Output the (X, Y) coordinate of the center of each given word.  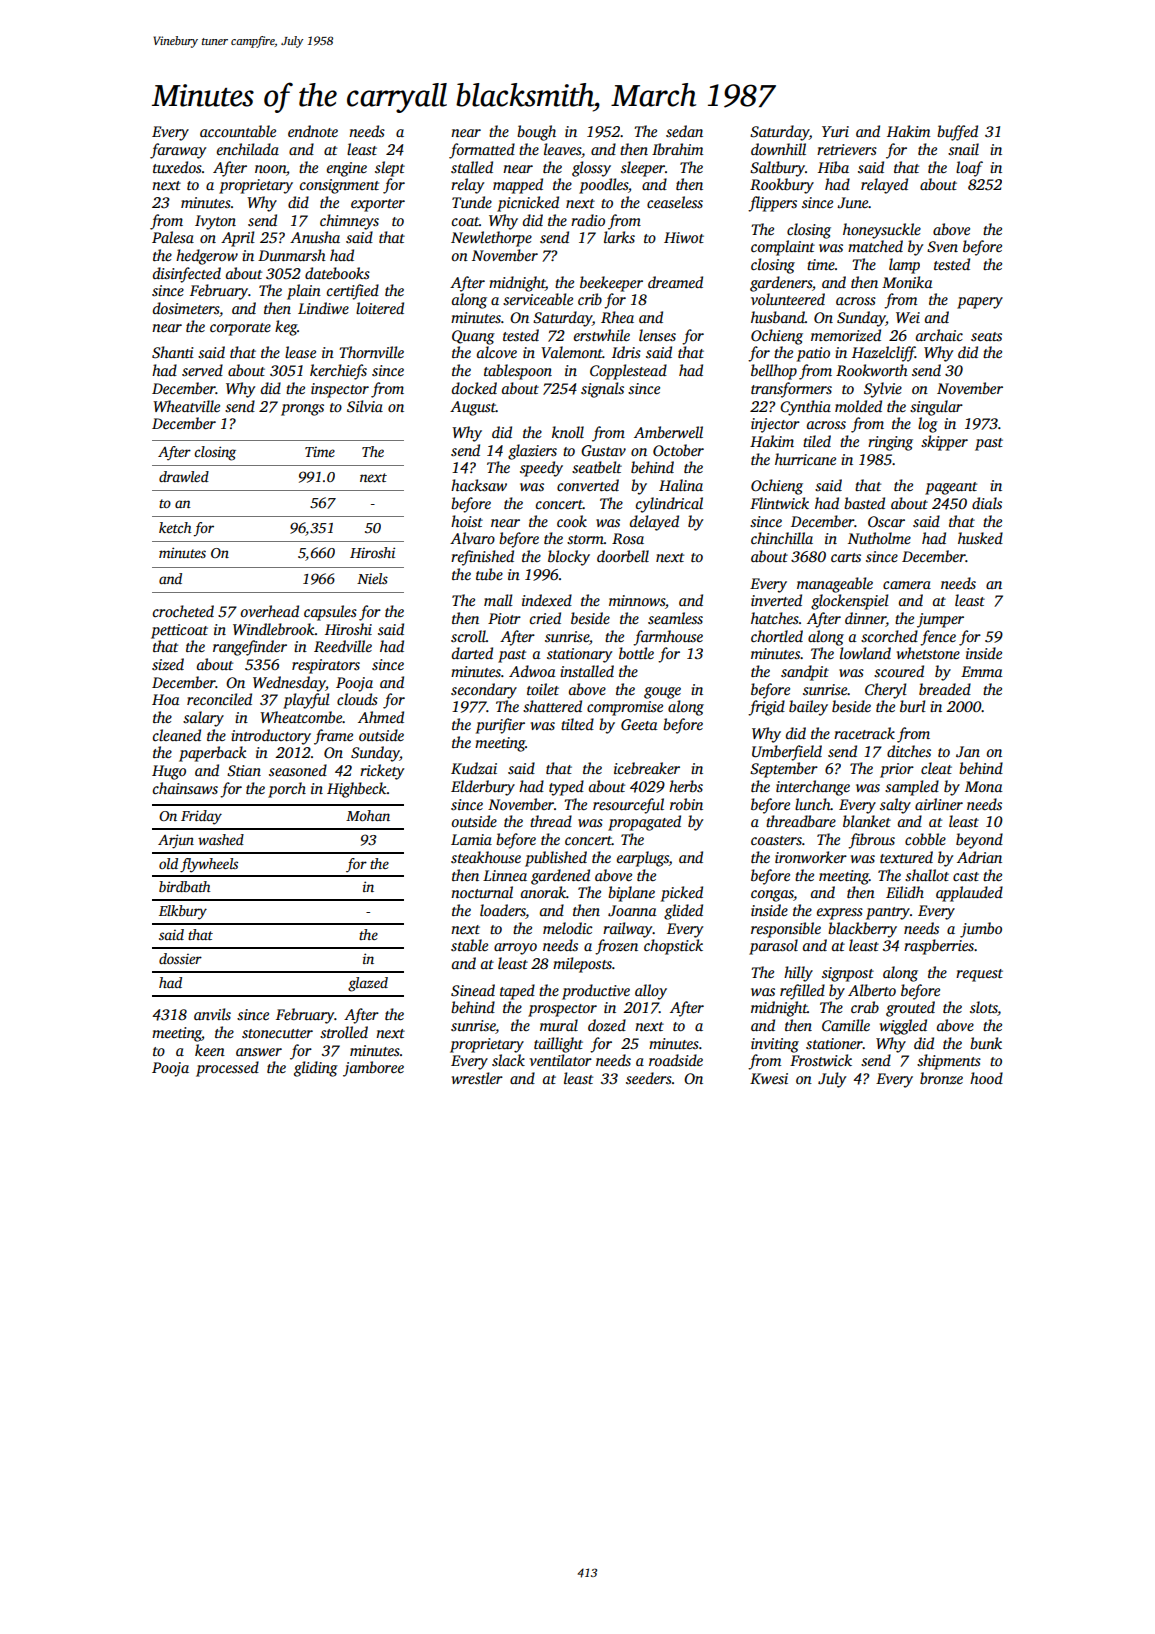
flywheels (209, 865)
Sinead (473, 990)
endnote (313, 131)
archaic (939, 335)
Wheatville (186, 406)
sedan (684, 131)
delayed (654, 523)
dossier (180, 958)
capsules (330, 613)
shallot (927, 875)
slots (984, 1008)
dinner (865, 619)
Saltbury (777, 169)
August (473, 408)
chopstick (673, 947)
